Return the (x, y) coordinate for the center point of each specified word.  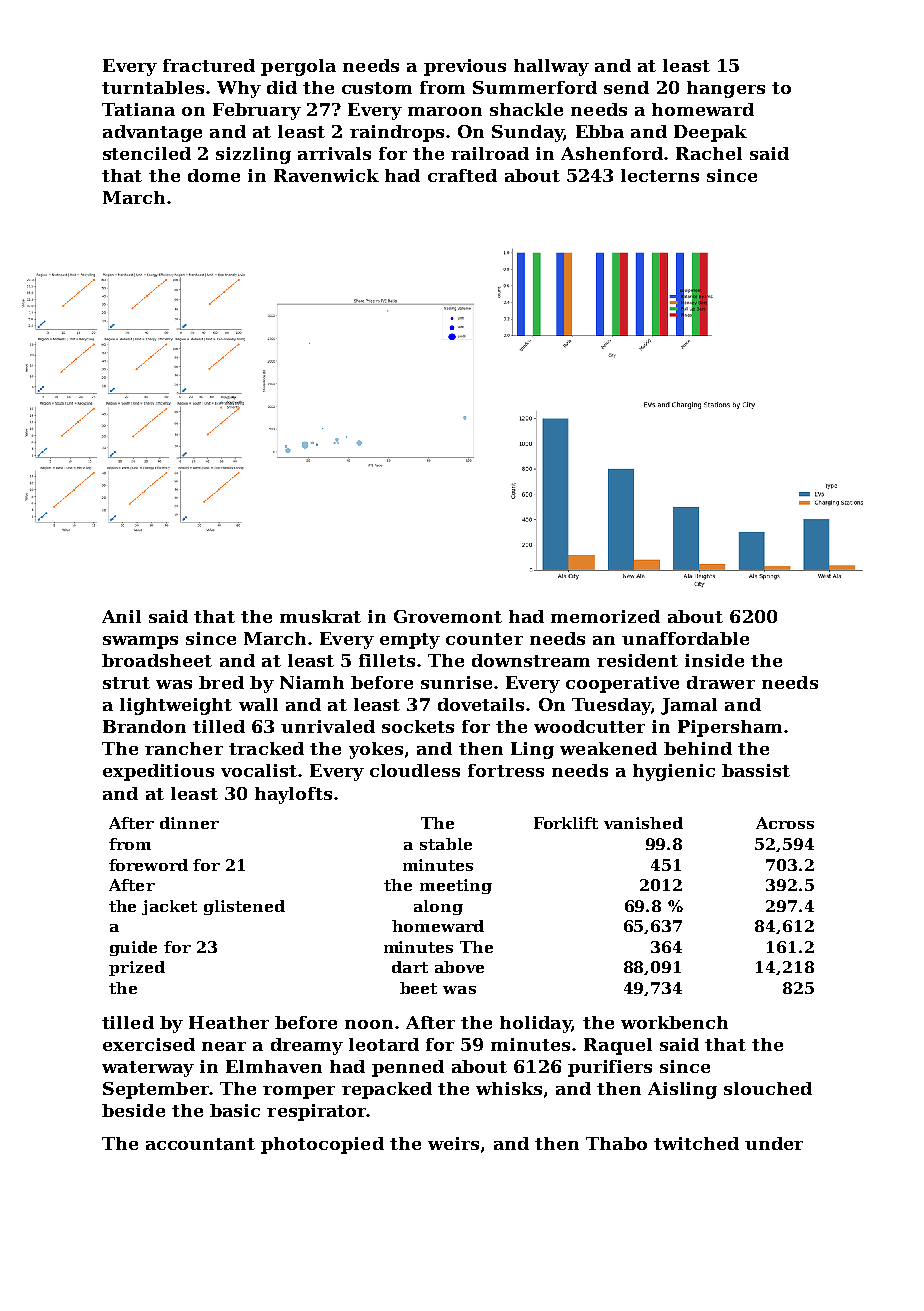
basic (235, 1110)
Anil (121, 616)
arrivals (334, 153)
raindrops (397, 133)
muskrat (320, 616)
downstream (531, 660)
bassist (756, 770)
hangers (726, 89)
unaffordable (685, 638)
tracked (266, 748)
